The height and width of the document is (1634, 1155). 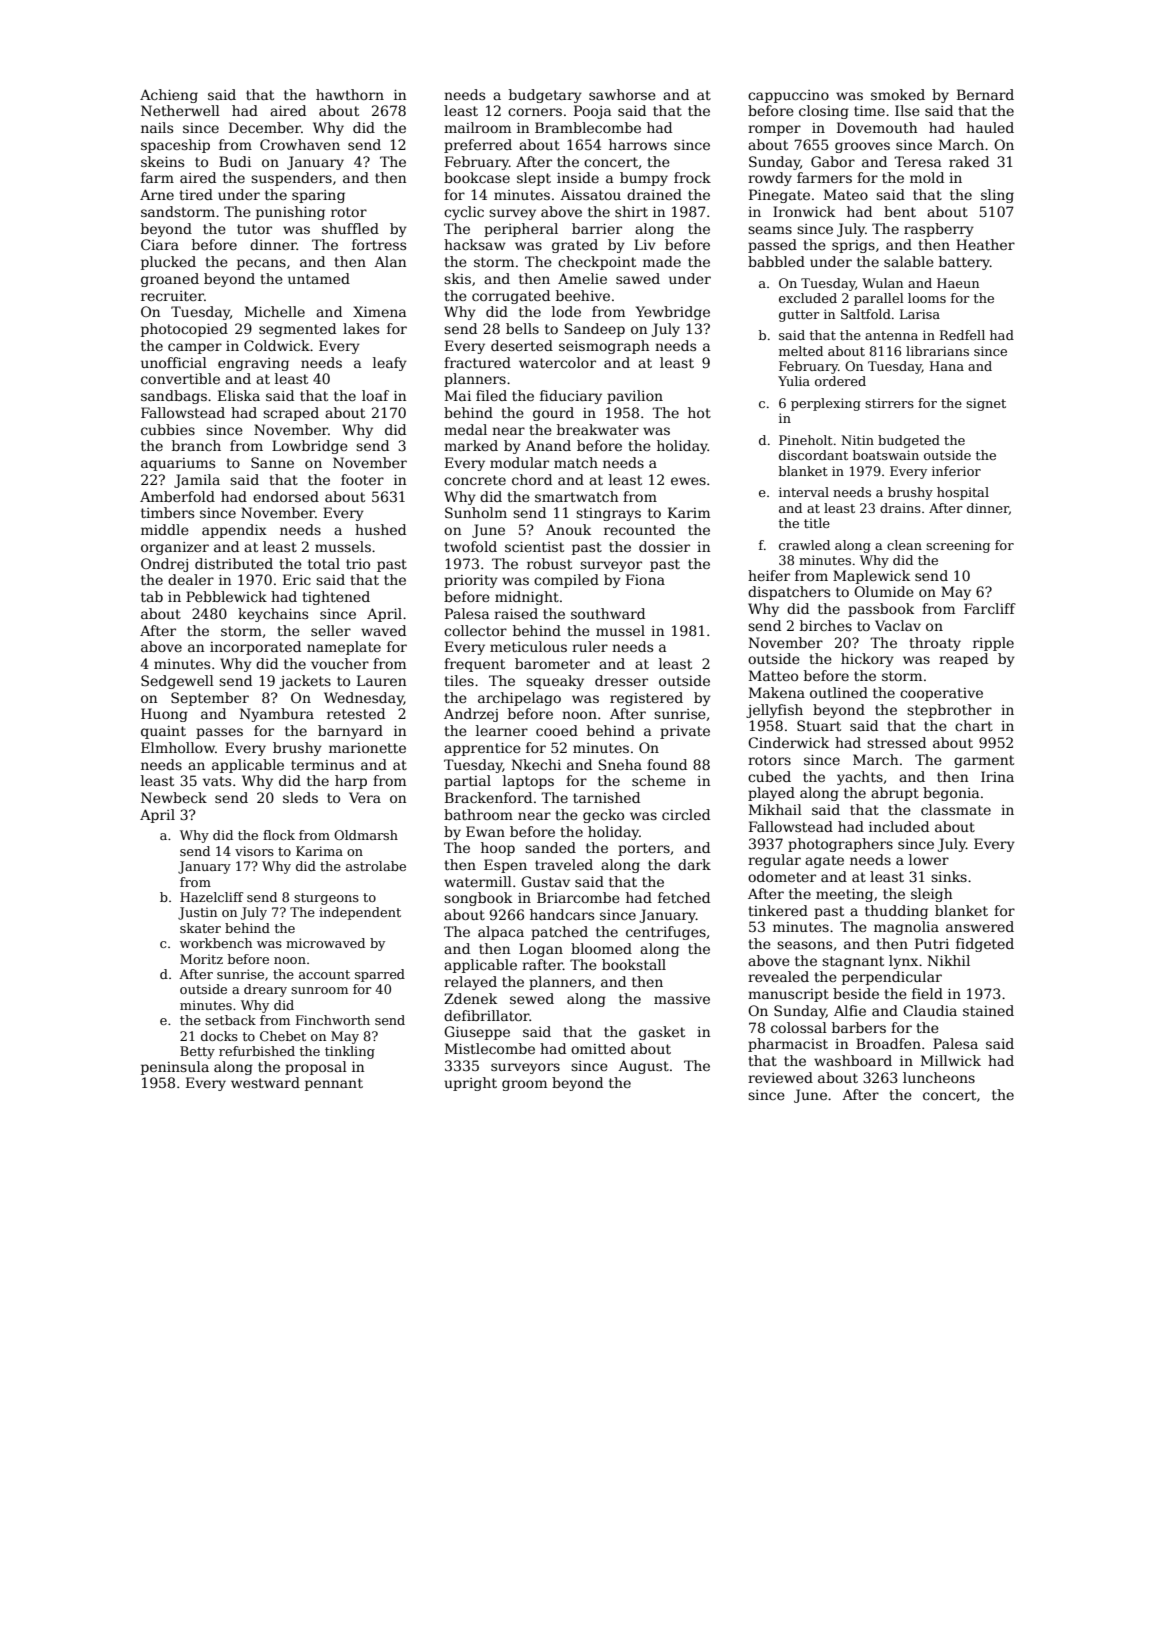 I want to click on signet, so click(x=986, y=404).
